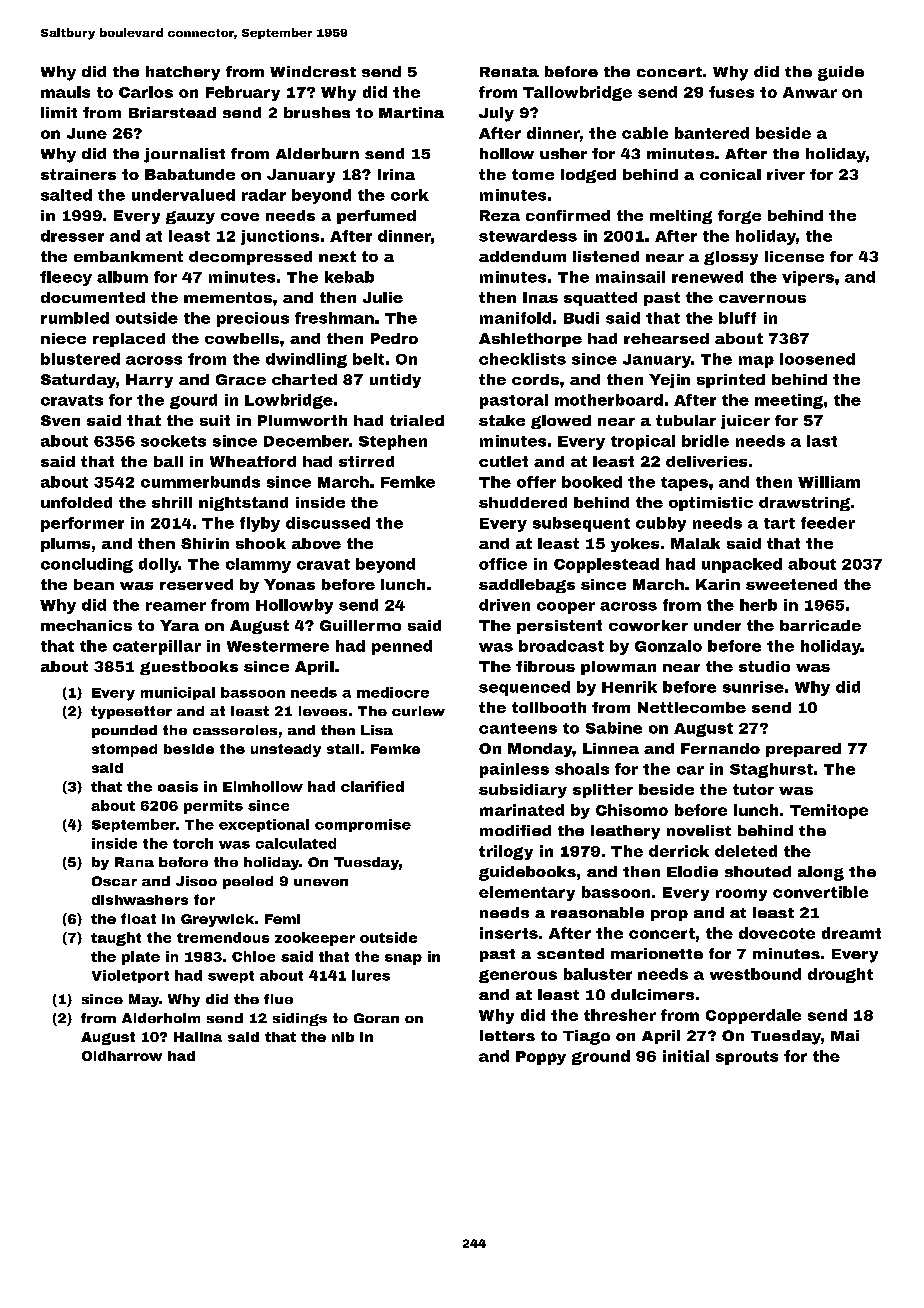 This screenshot has height=1308, width=924. Describe the element at coordinates (122, 1056) in the screenshot. I see `Oldharrow` at that location.
